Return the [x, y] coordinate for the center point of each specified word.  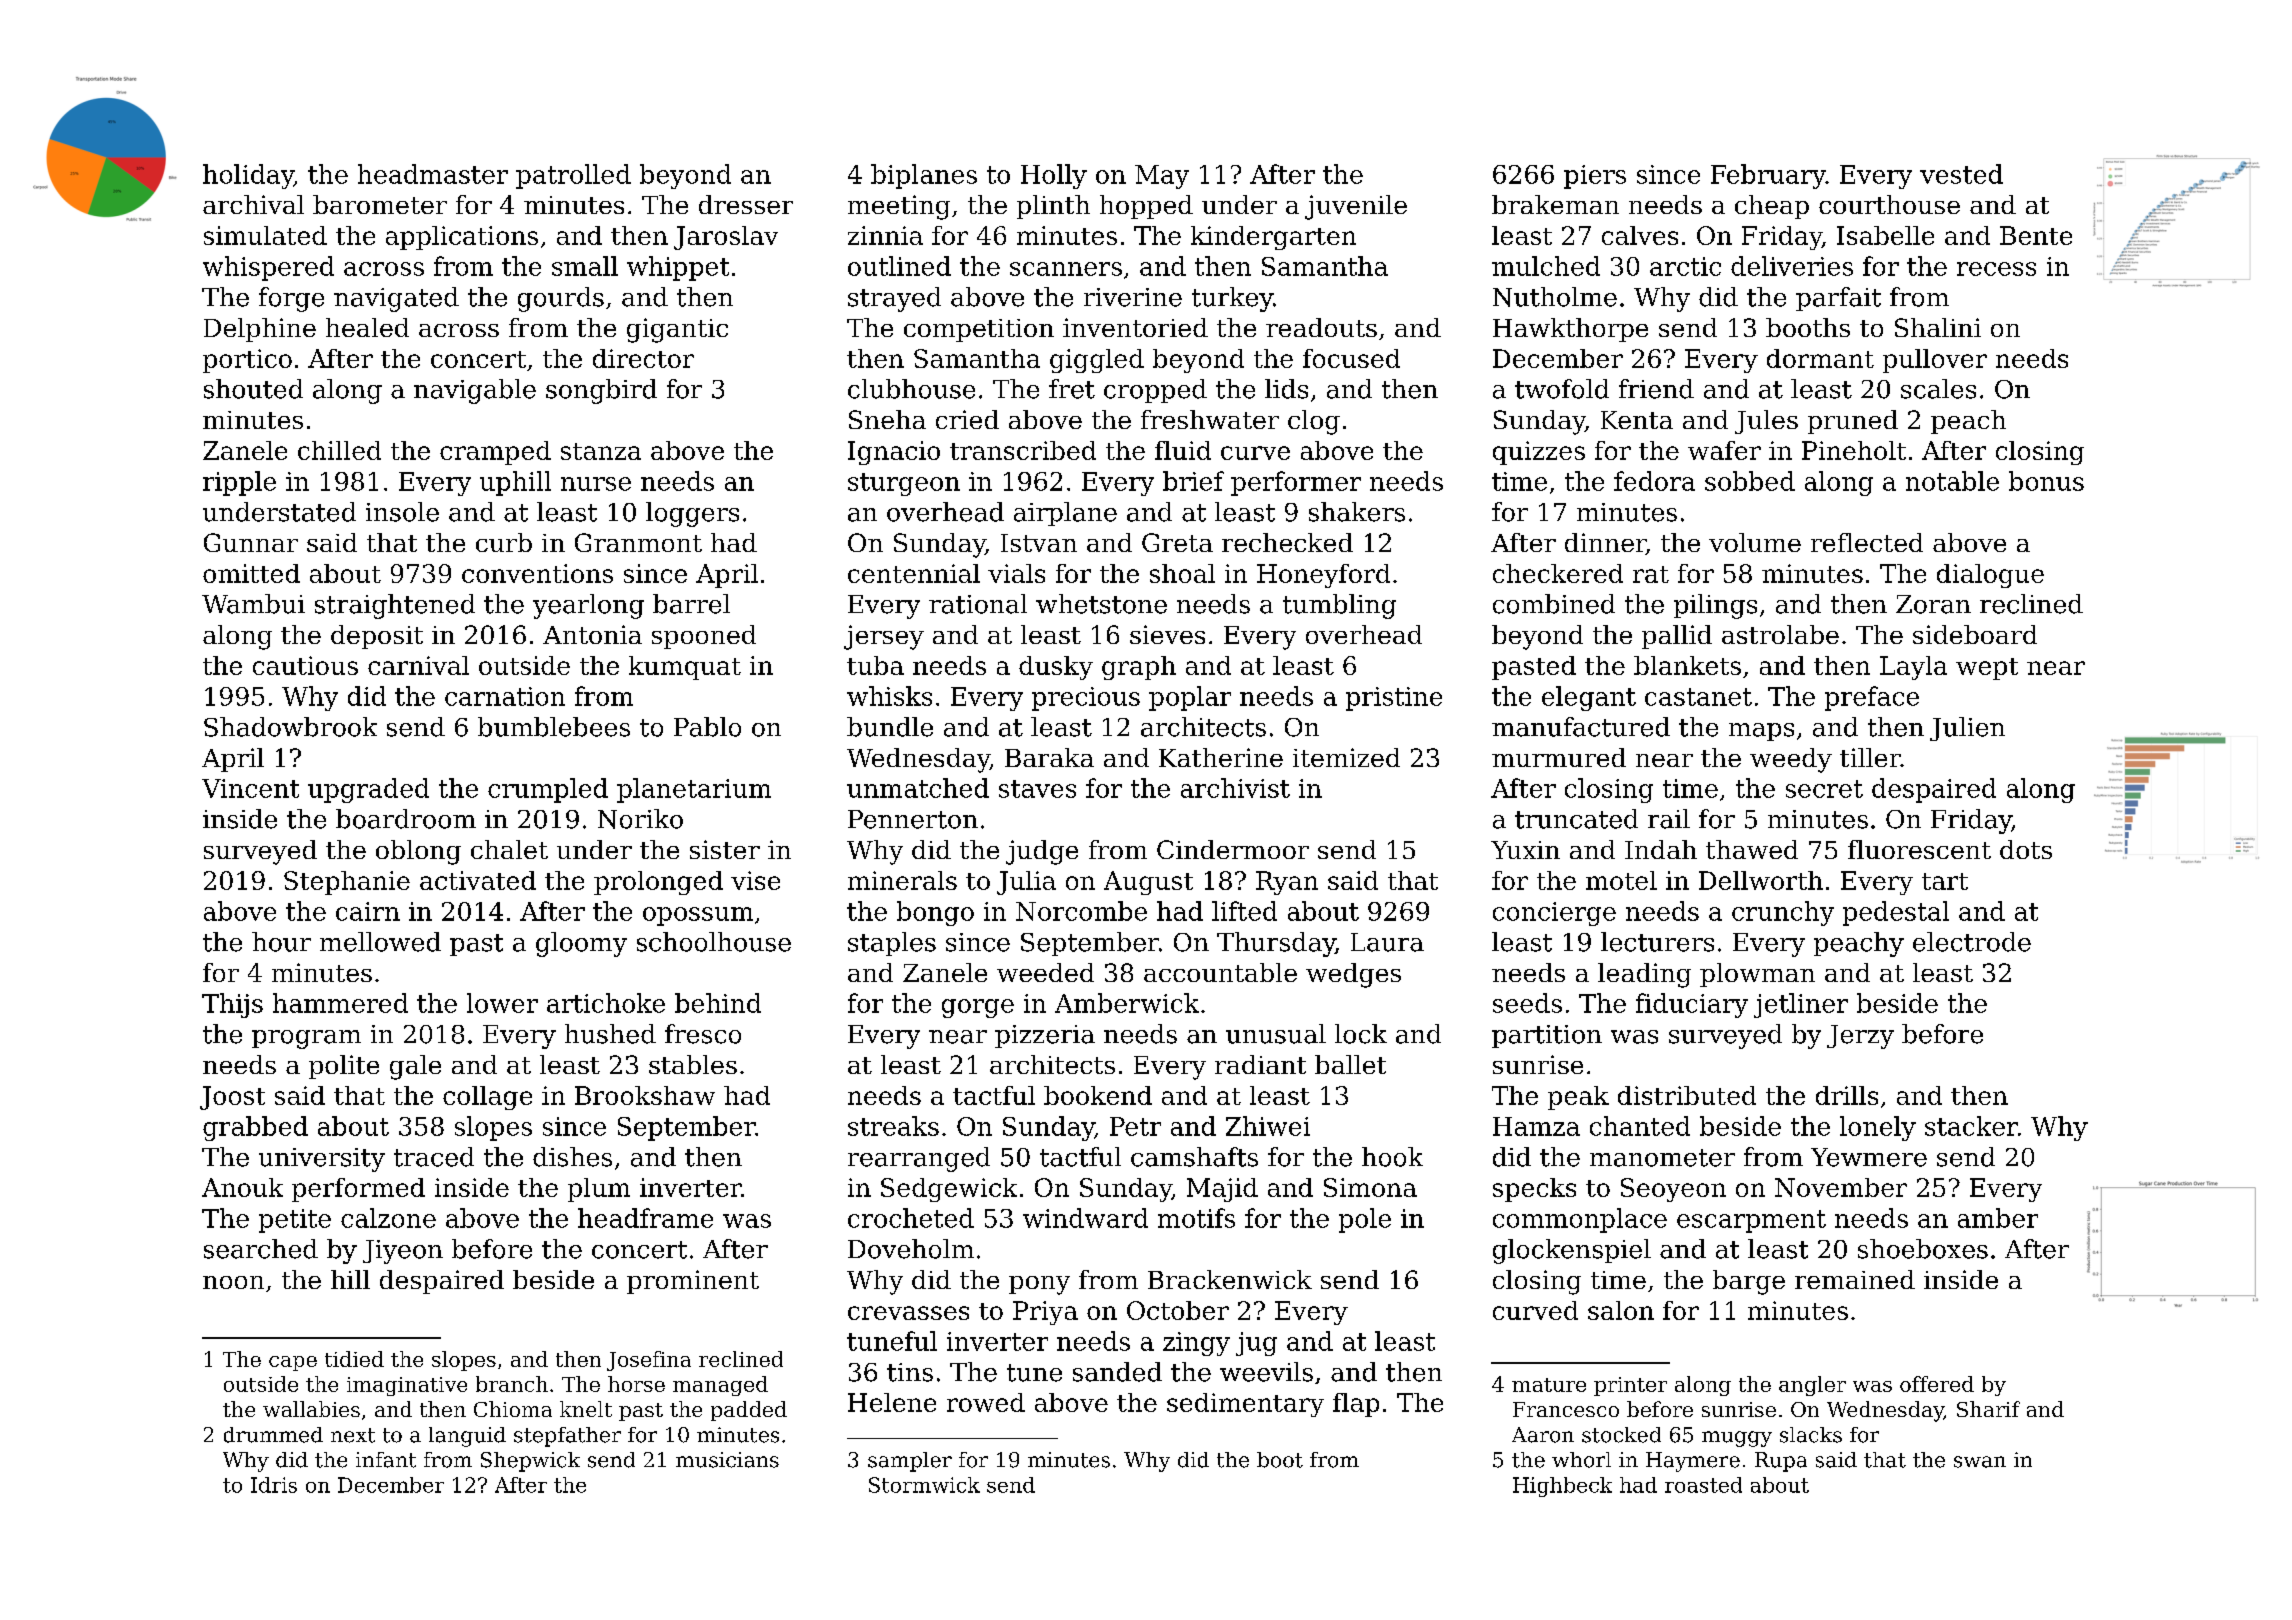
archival [253, 204]
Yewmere [1869, 1157]
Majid [1222, 1190]
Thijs [232, 1005]
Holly [1054, 176]
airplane [1065, 514]
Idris [274, 1485]
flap [1356, 1405]
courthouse [1889, 204]
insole [402, 512]
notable [1952, 481]
